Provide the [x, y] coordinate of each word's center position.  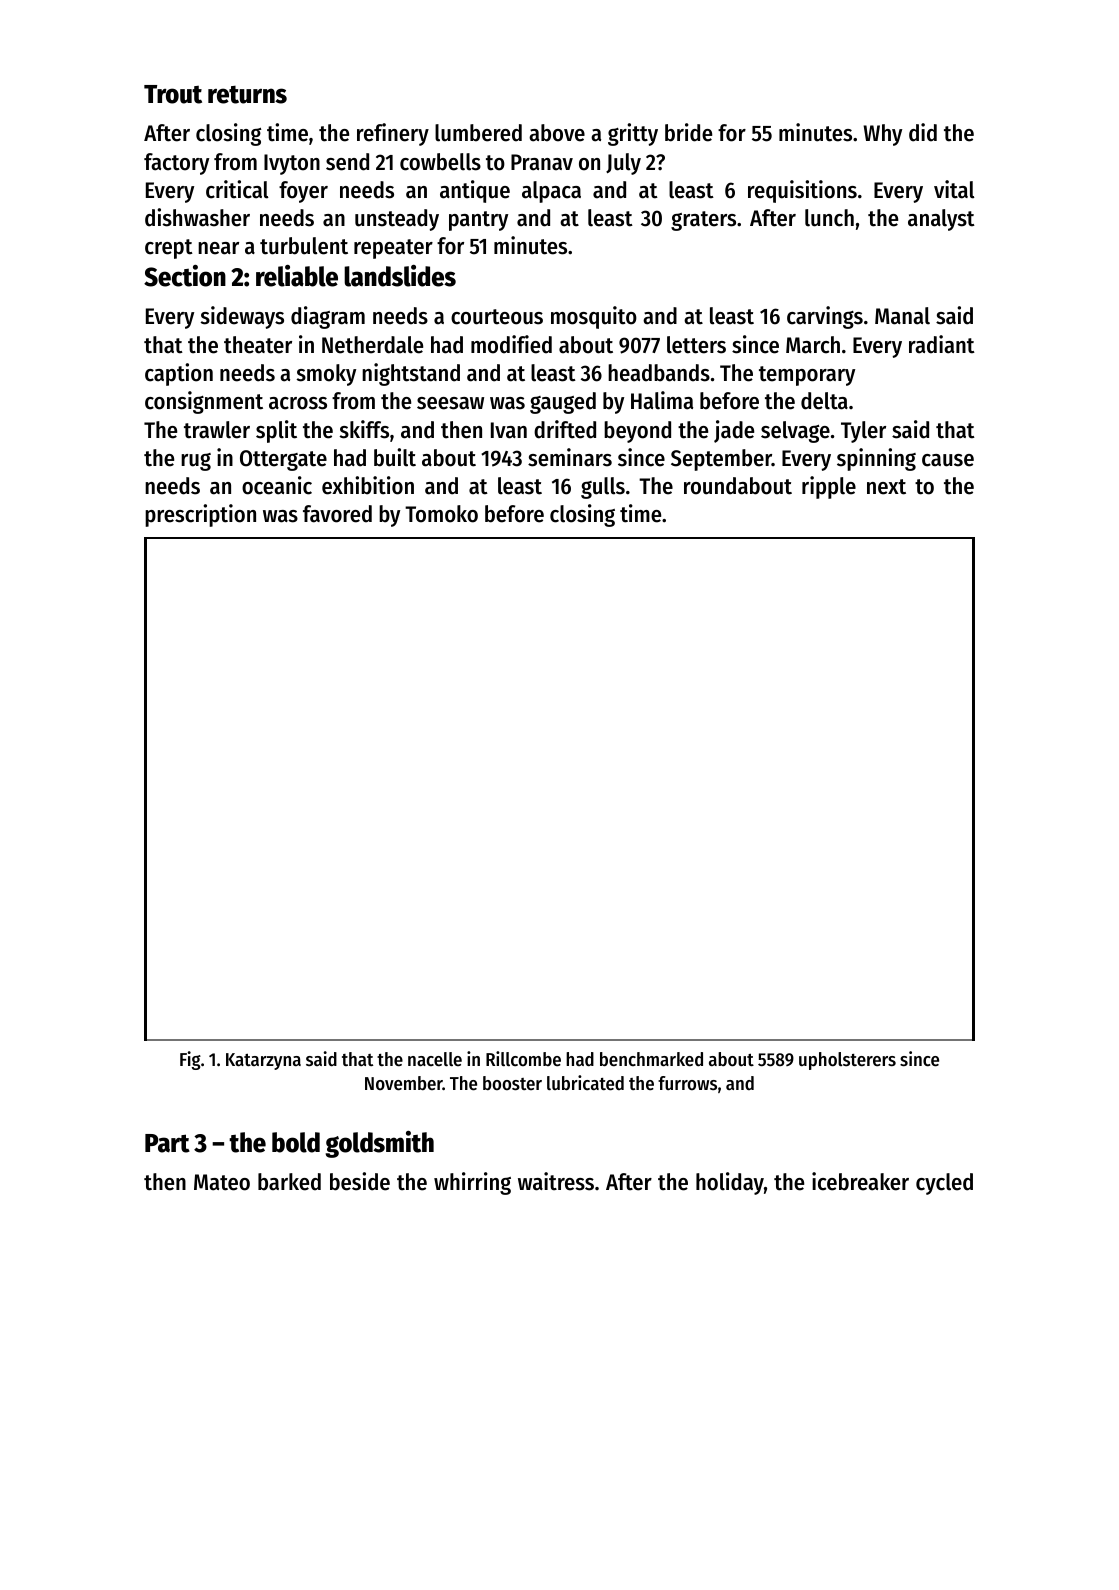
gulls [603, 488]
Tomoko [441, 514]
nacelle [435, 1059]
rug [196, 462]
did [923, 132]
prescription [200, 515]
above [557, 133]
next [886, 487]
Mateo [222, 1182]
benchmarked [651, 1059]
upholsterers [847, 1061]
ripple [829, 487]
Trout [173, 94]
